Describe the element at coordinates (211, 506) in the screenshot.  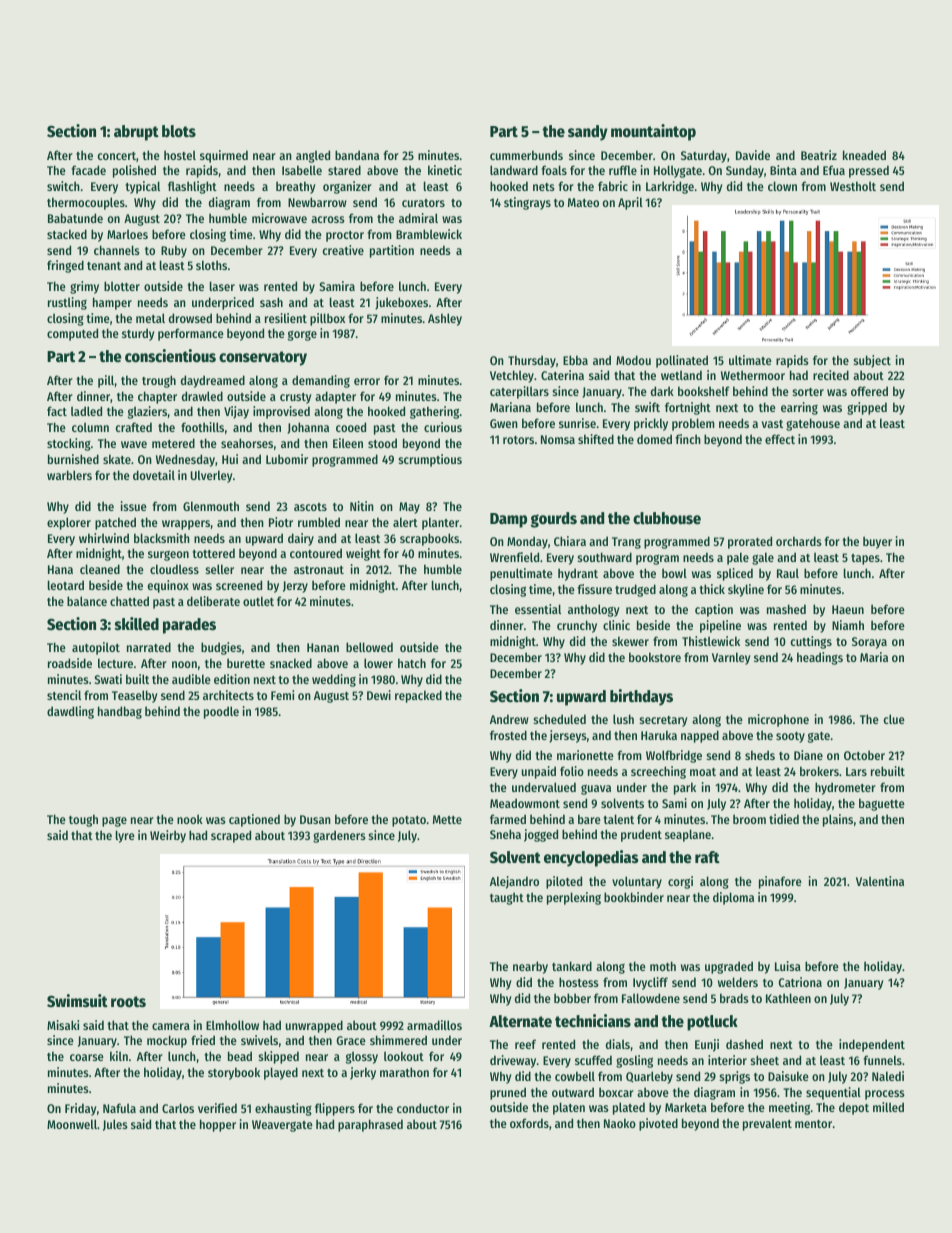
I see `Glenmouth` at that location.
